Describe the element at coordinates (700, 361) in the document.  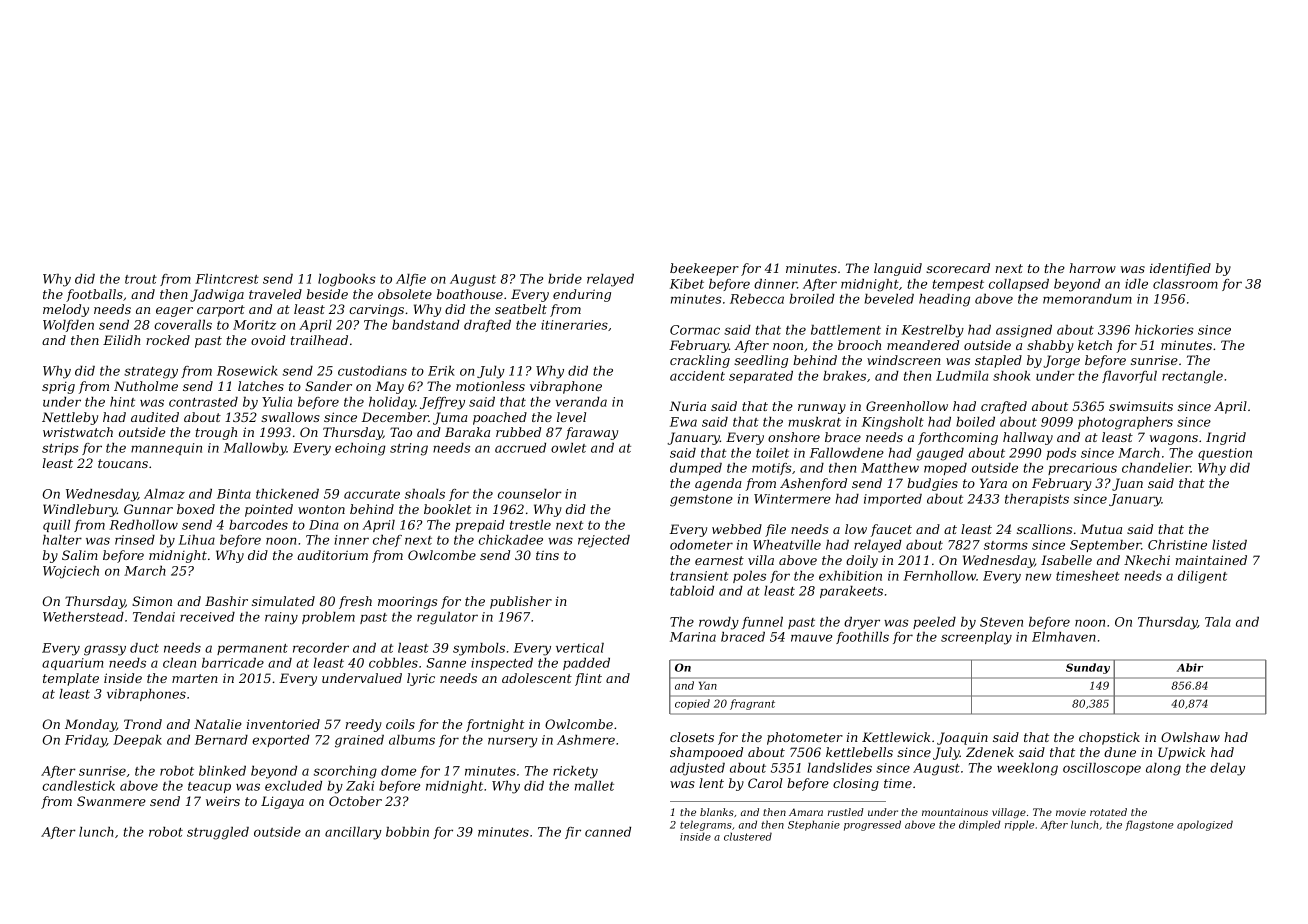
I see `crackling` at that location.
